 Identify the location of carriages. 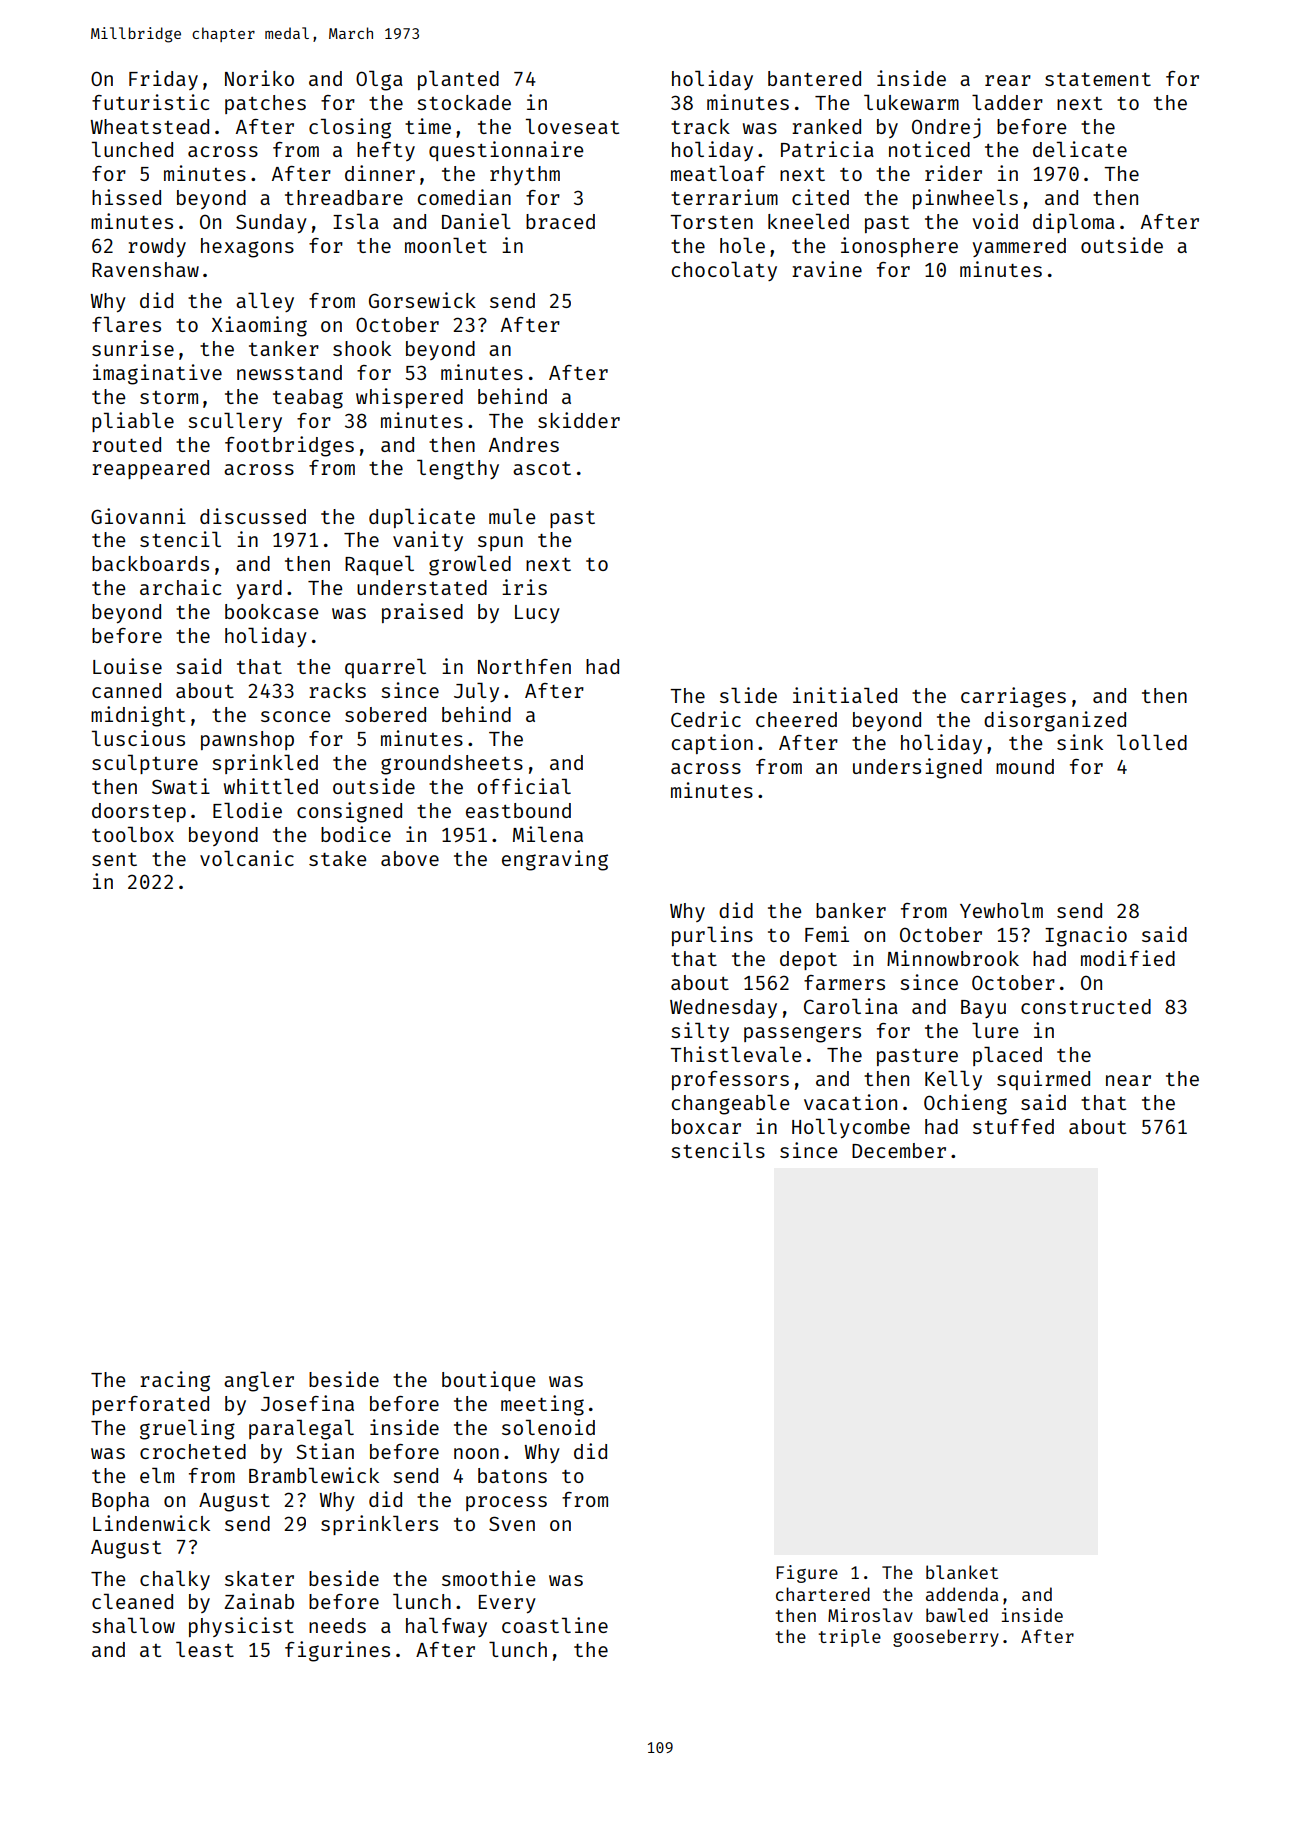
(1013, 697).
